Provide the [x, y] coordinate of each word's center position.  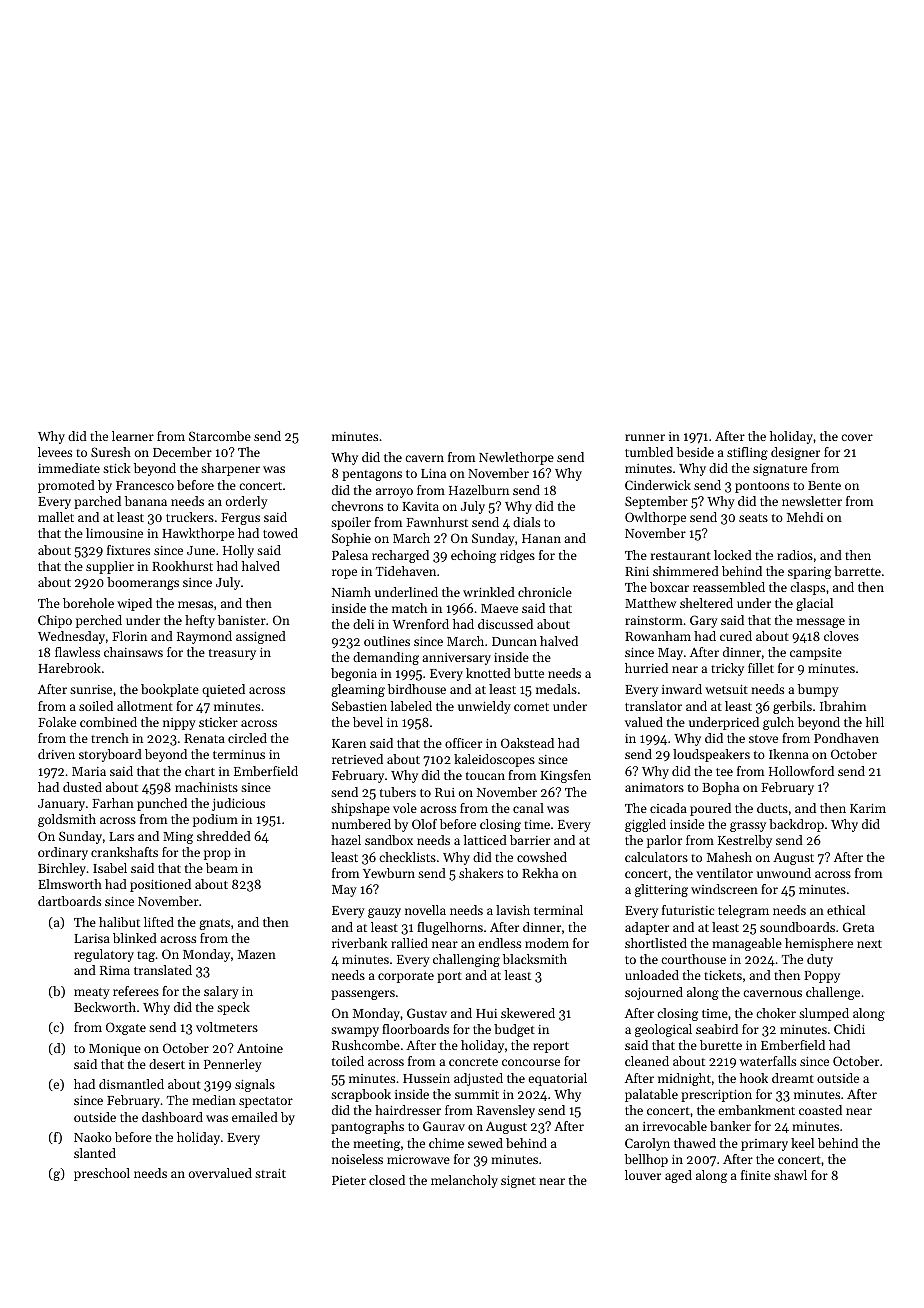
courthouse [693, 959]
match [409, 608]
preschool [102, 1174]
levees [55, 452]
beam [222, 868]
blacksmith [535, 959]
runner [645, 437]
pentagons [372, 475]
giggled [645, 825]
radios [795, 555]
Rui [445, 792]
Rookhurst [182, 566]
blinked [135, 938]
